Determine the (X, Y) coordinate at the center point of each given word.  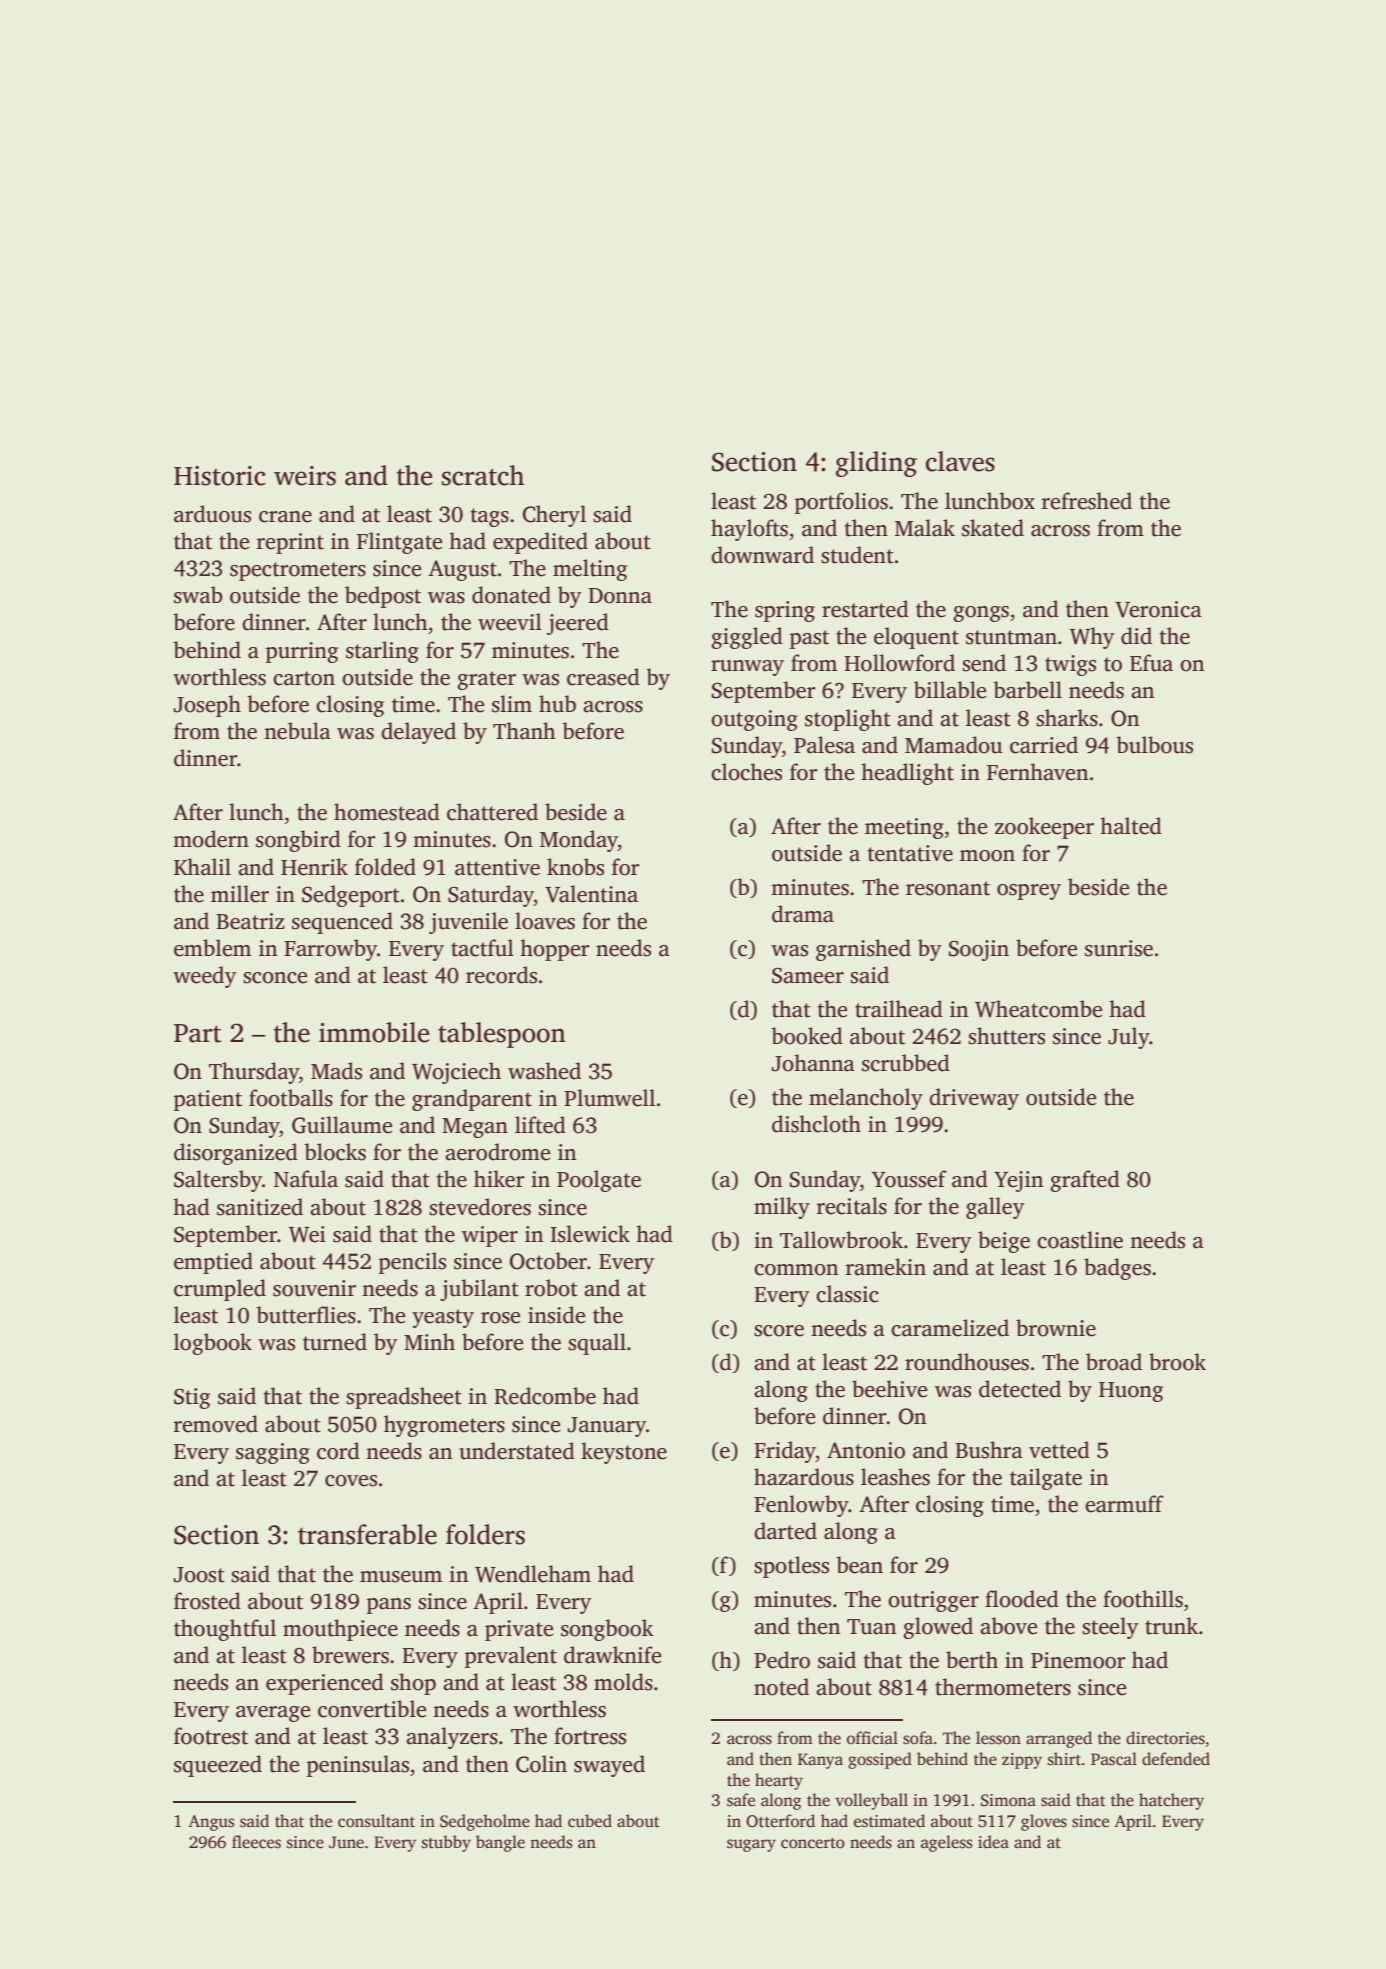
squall (597, 1344)
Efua (1151, 663)
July (1129, 1038)
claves (960, 461)
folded (385, 867)
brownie (1056, 1328)
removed (216, 1424)
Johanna (813, 1063)
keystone (624, 1453)
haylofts (749, 530)
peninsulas (358, 1766)
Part (197, 1033)
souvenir (314, 1288)
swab (198, 595)
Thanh (524, 731)
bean (859, 1565)
